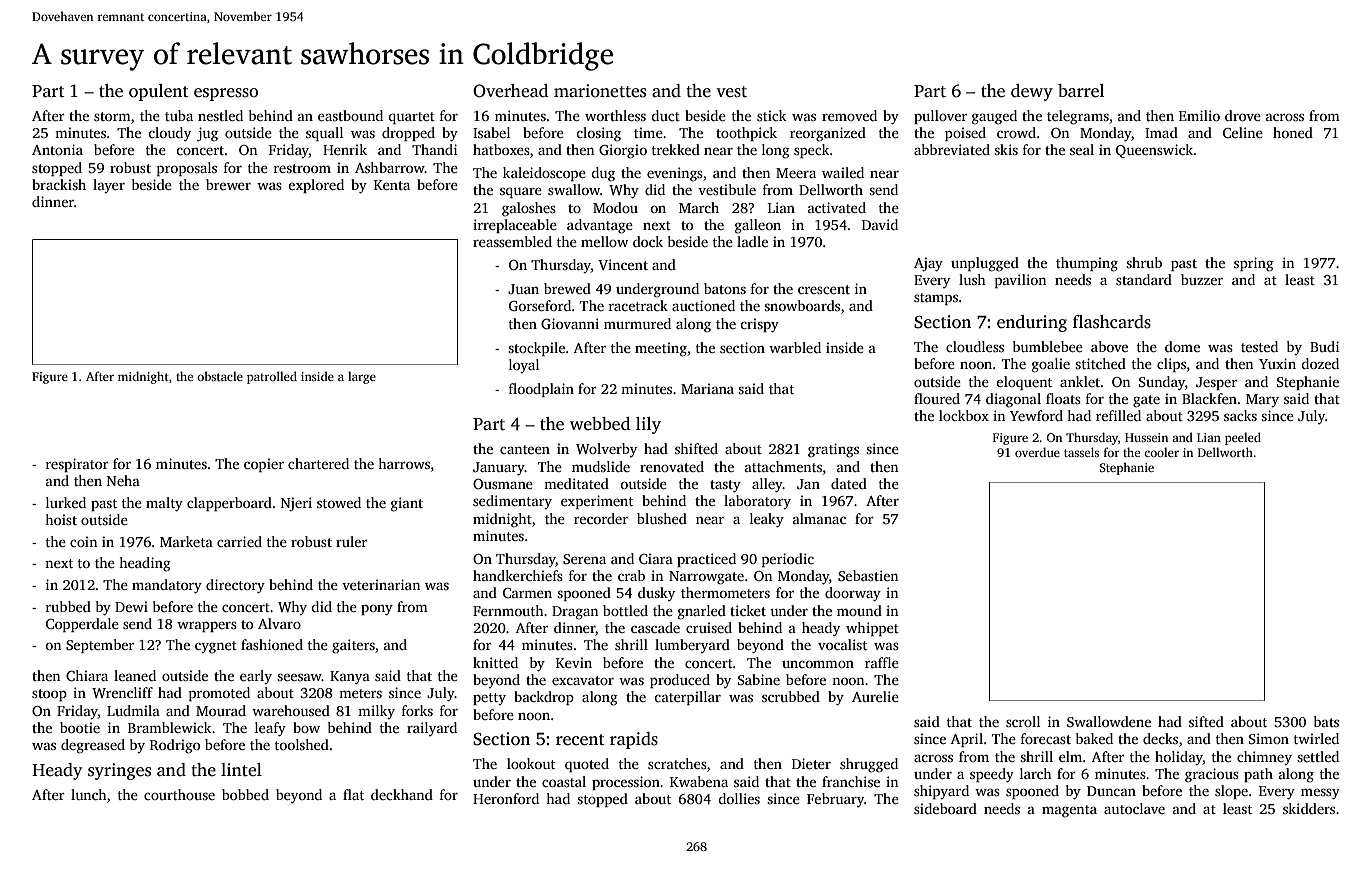 This page has height=887, width=1372. Describe the element at coordinates (739, 798) in the page. I see `dollies` at that location.
